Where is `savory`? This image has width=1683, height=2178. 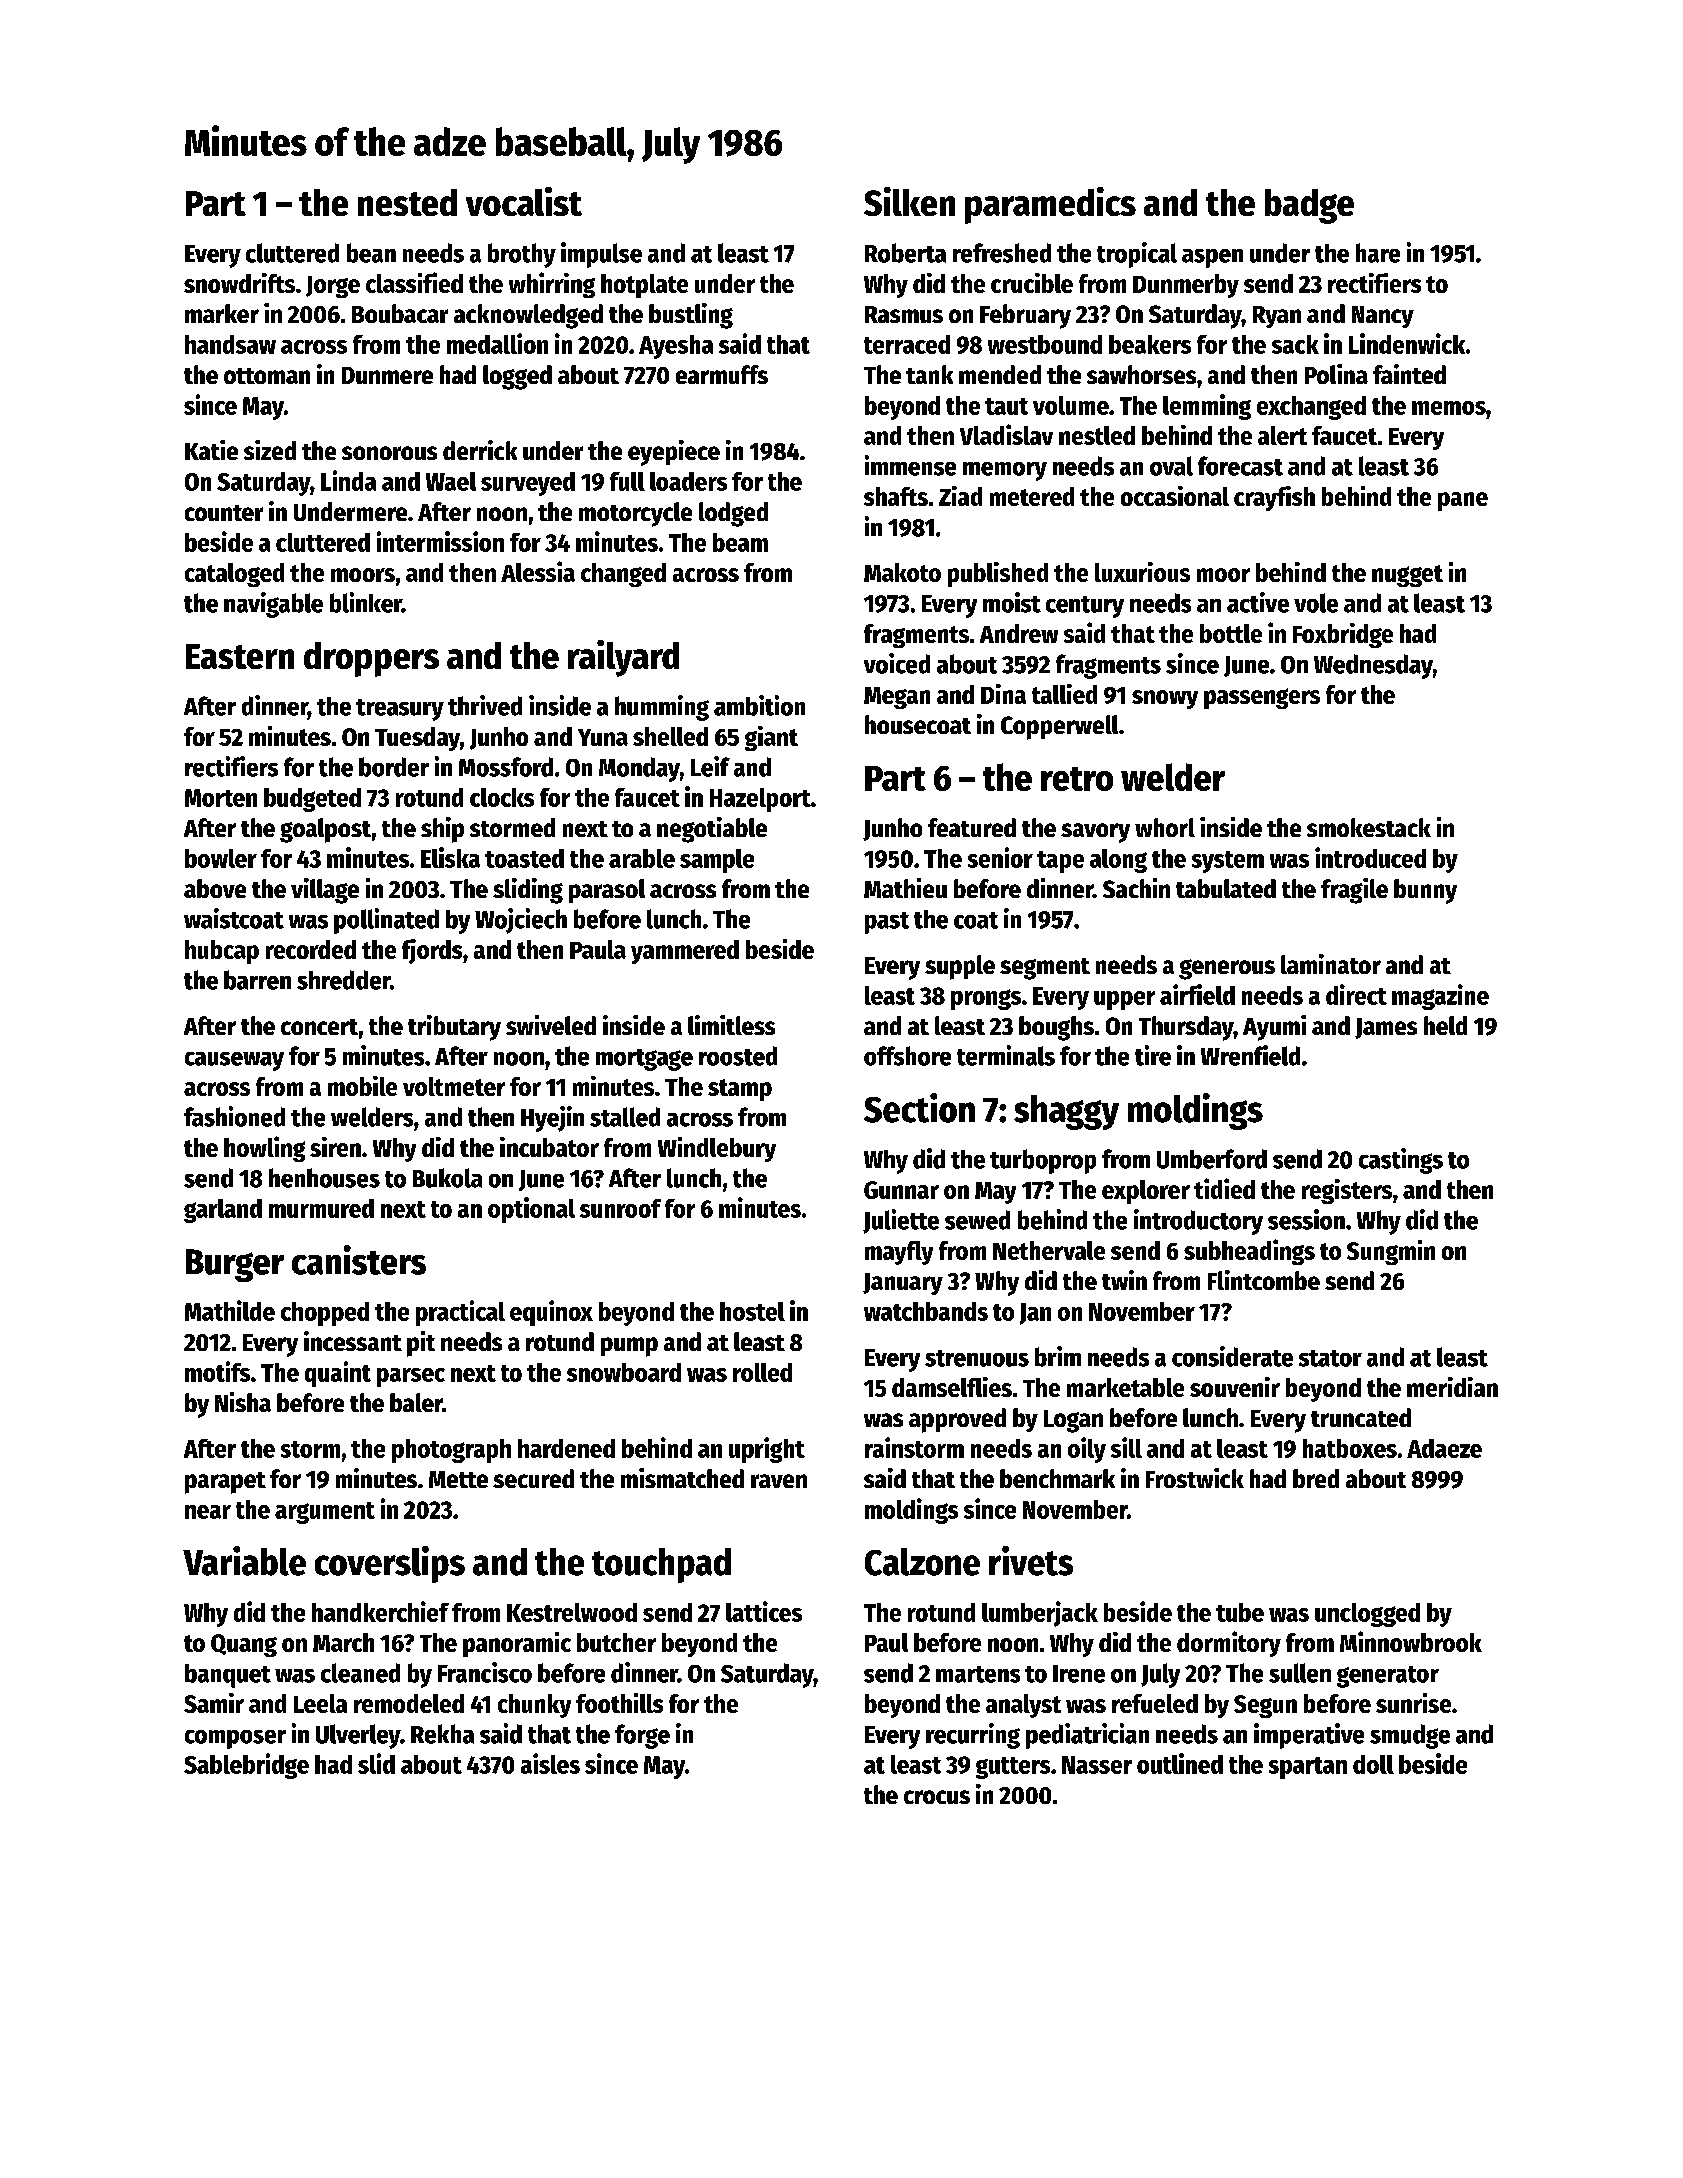
savory is located at coordinates (1095, 833).
